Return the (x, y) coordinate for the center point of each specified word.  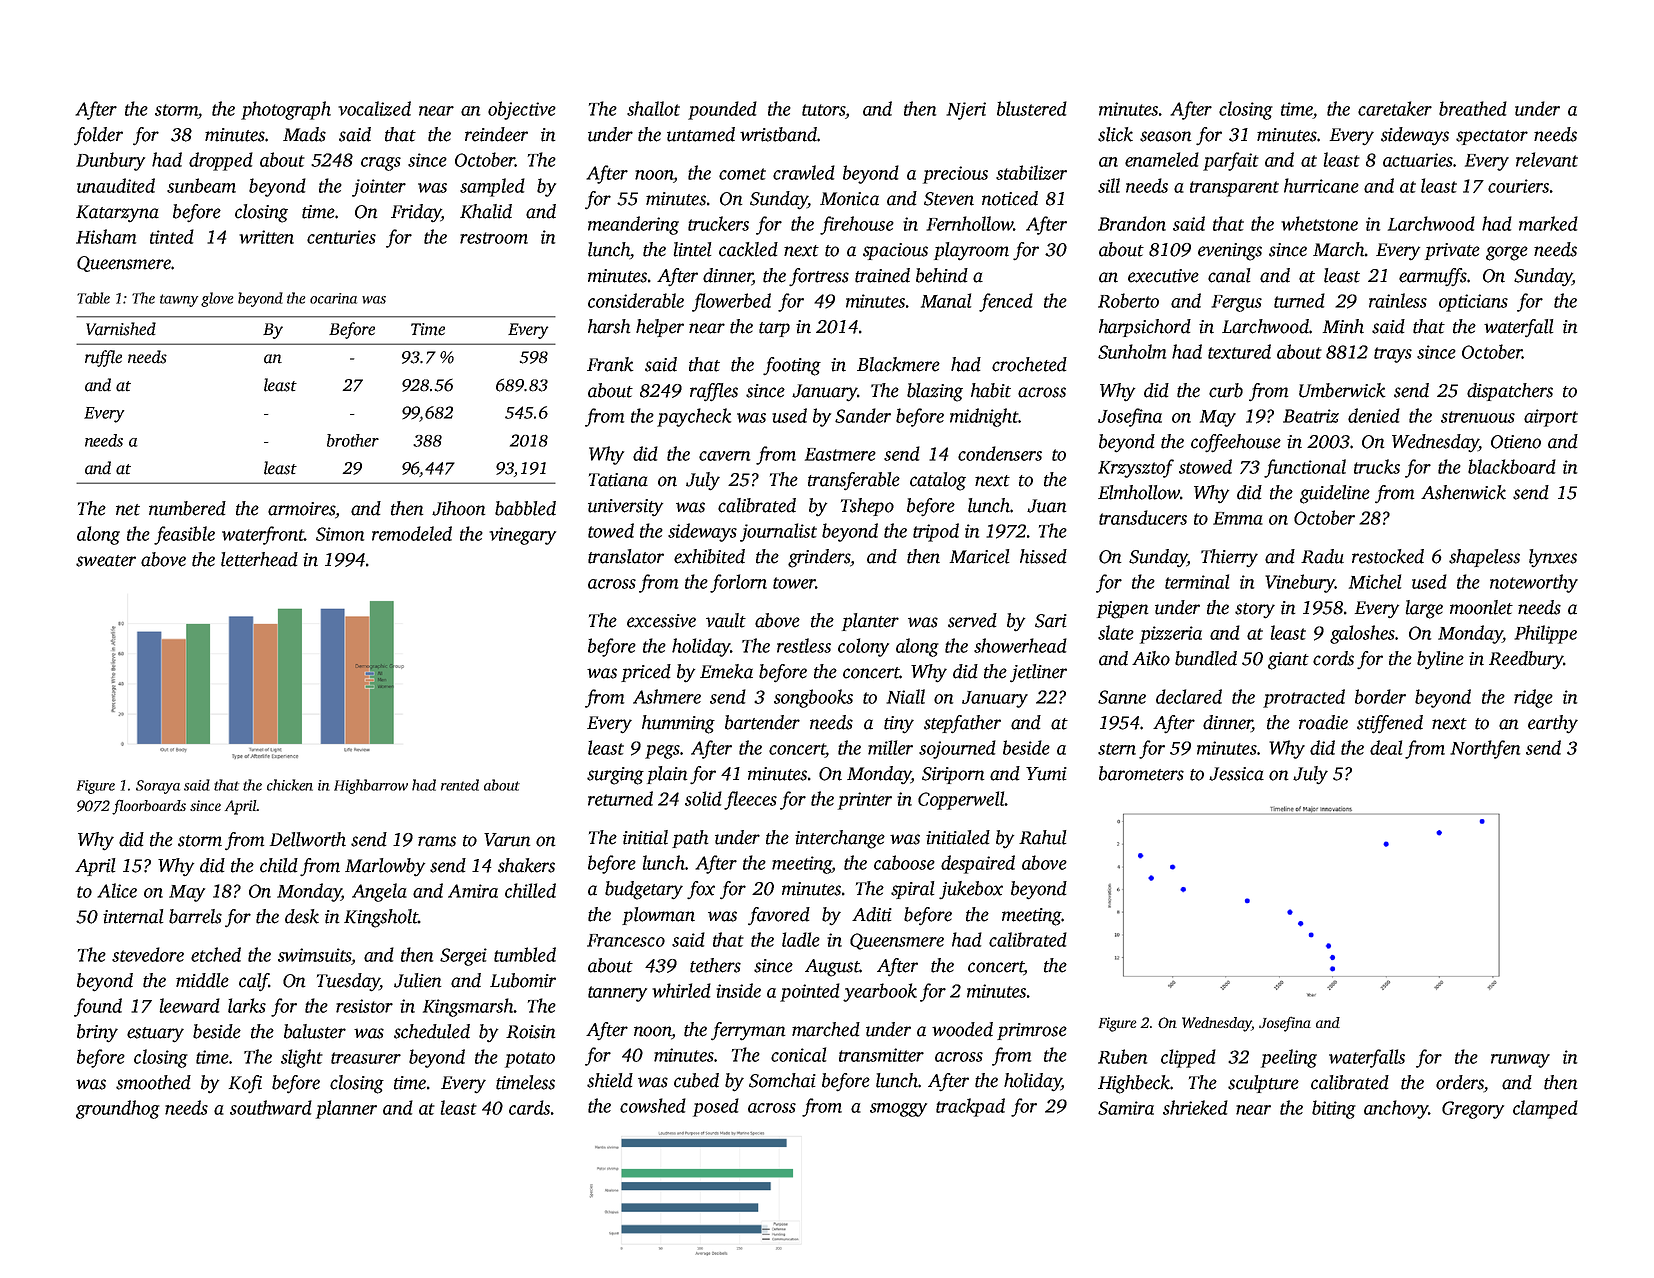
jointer (379, 188)
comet (742, 174)
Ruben (1122, 1056)
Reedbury (1526, 660)
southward (271, 1107)
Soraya (158, 787)
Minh (1343, 326)
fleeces (750, 800)
